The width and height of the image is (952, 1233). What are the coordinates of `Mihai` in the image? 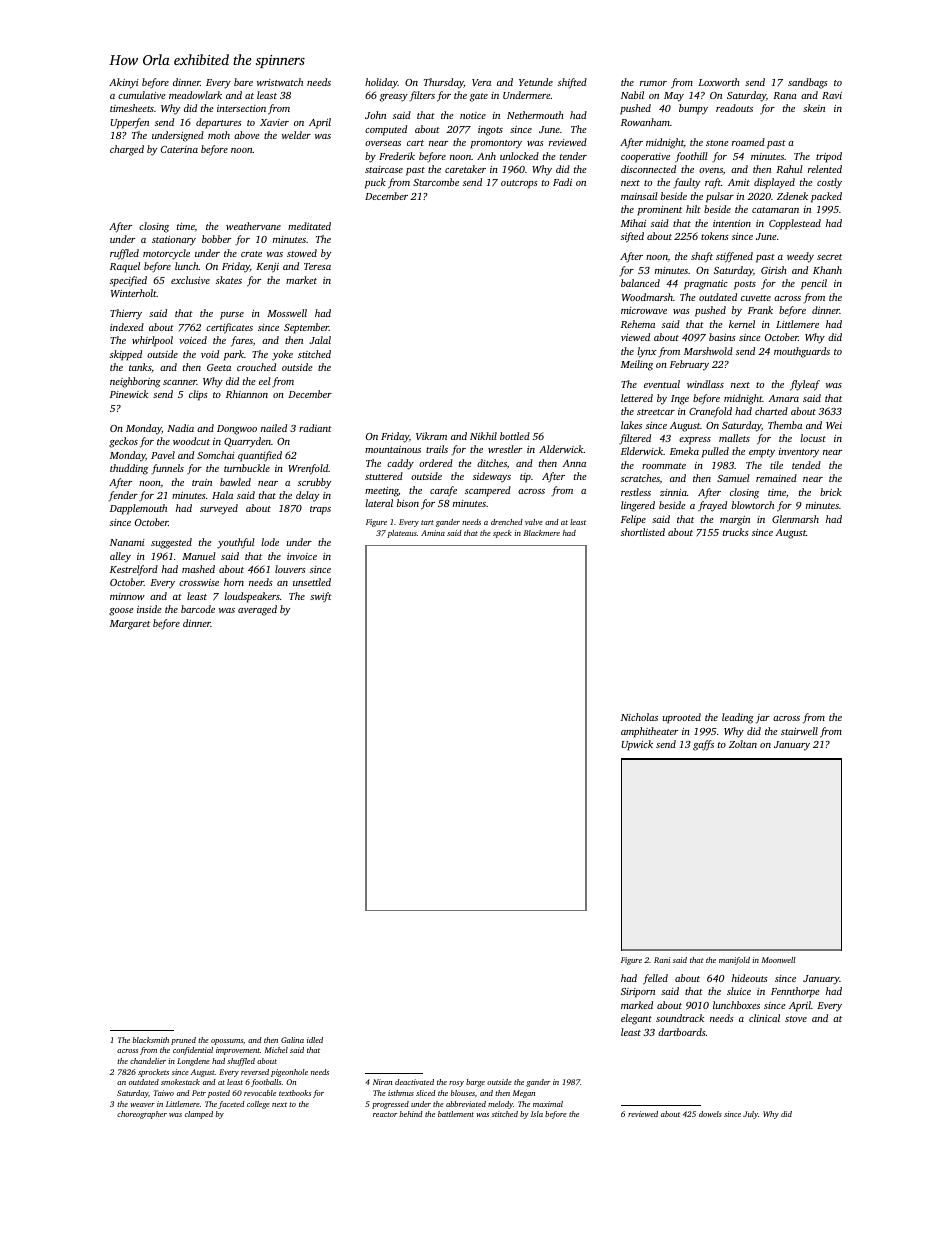 It's located at (633, 223).
